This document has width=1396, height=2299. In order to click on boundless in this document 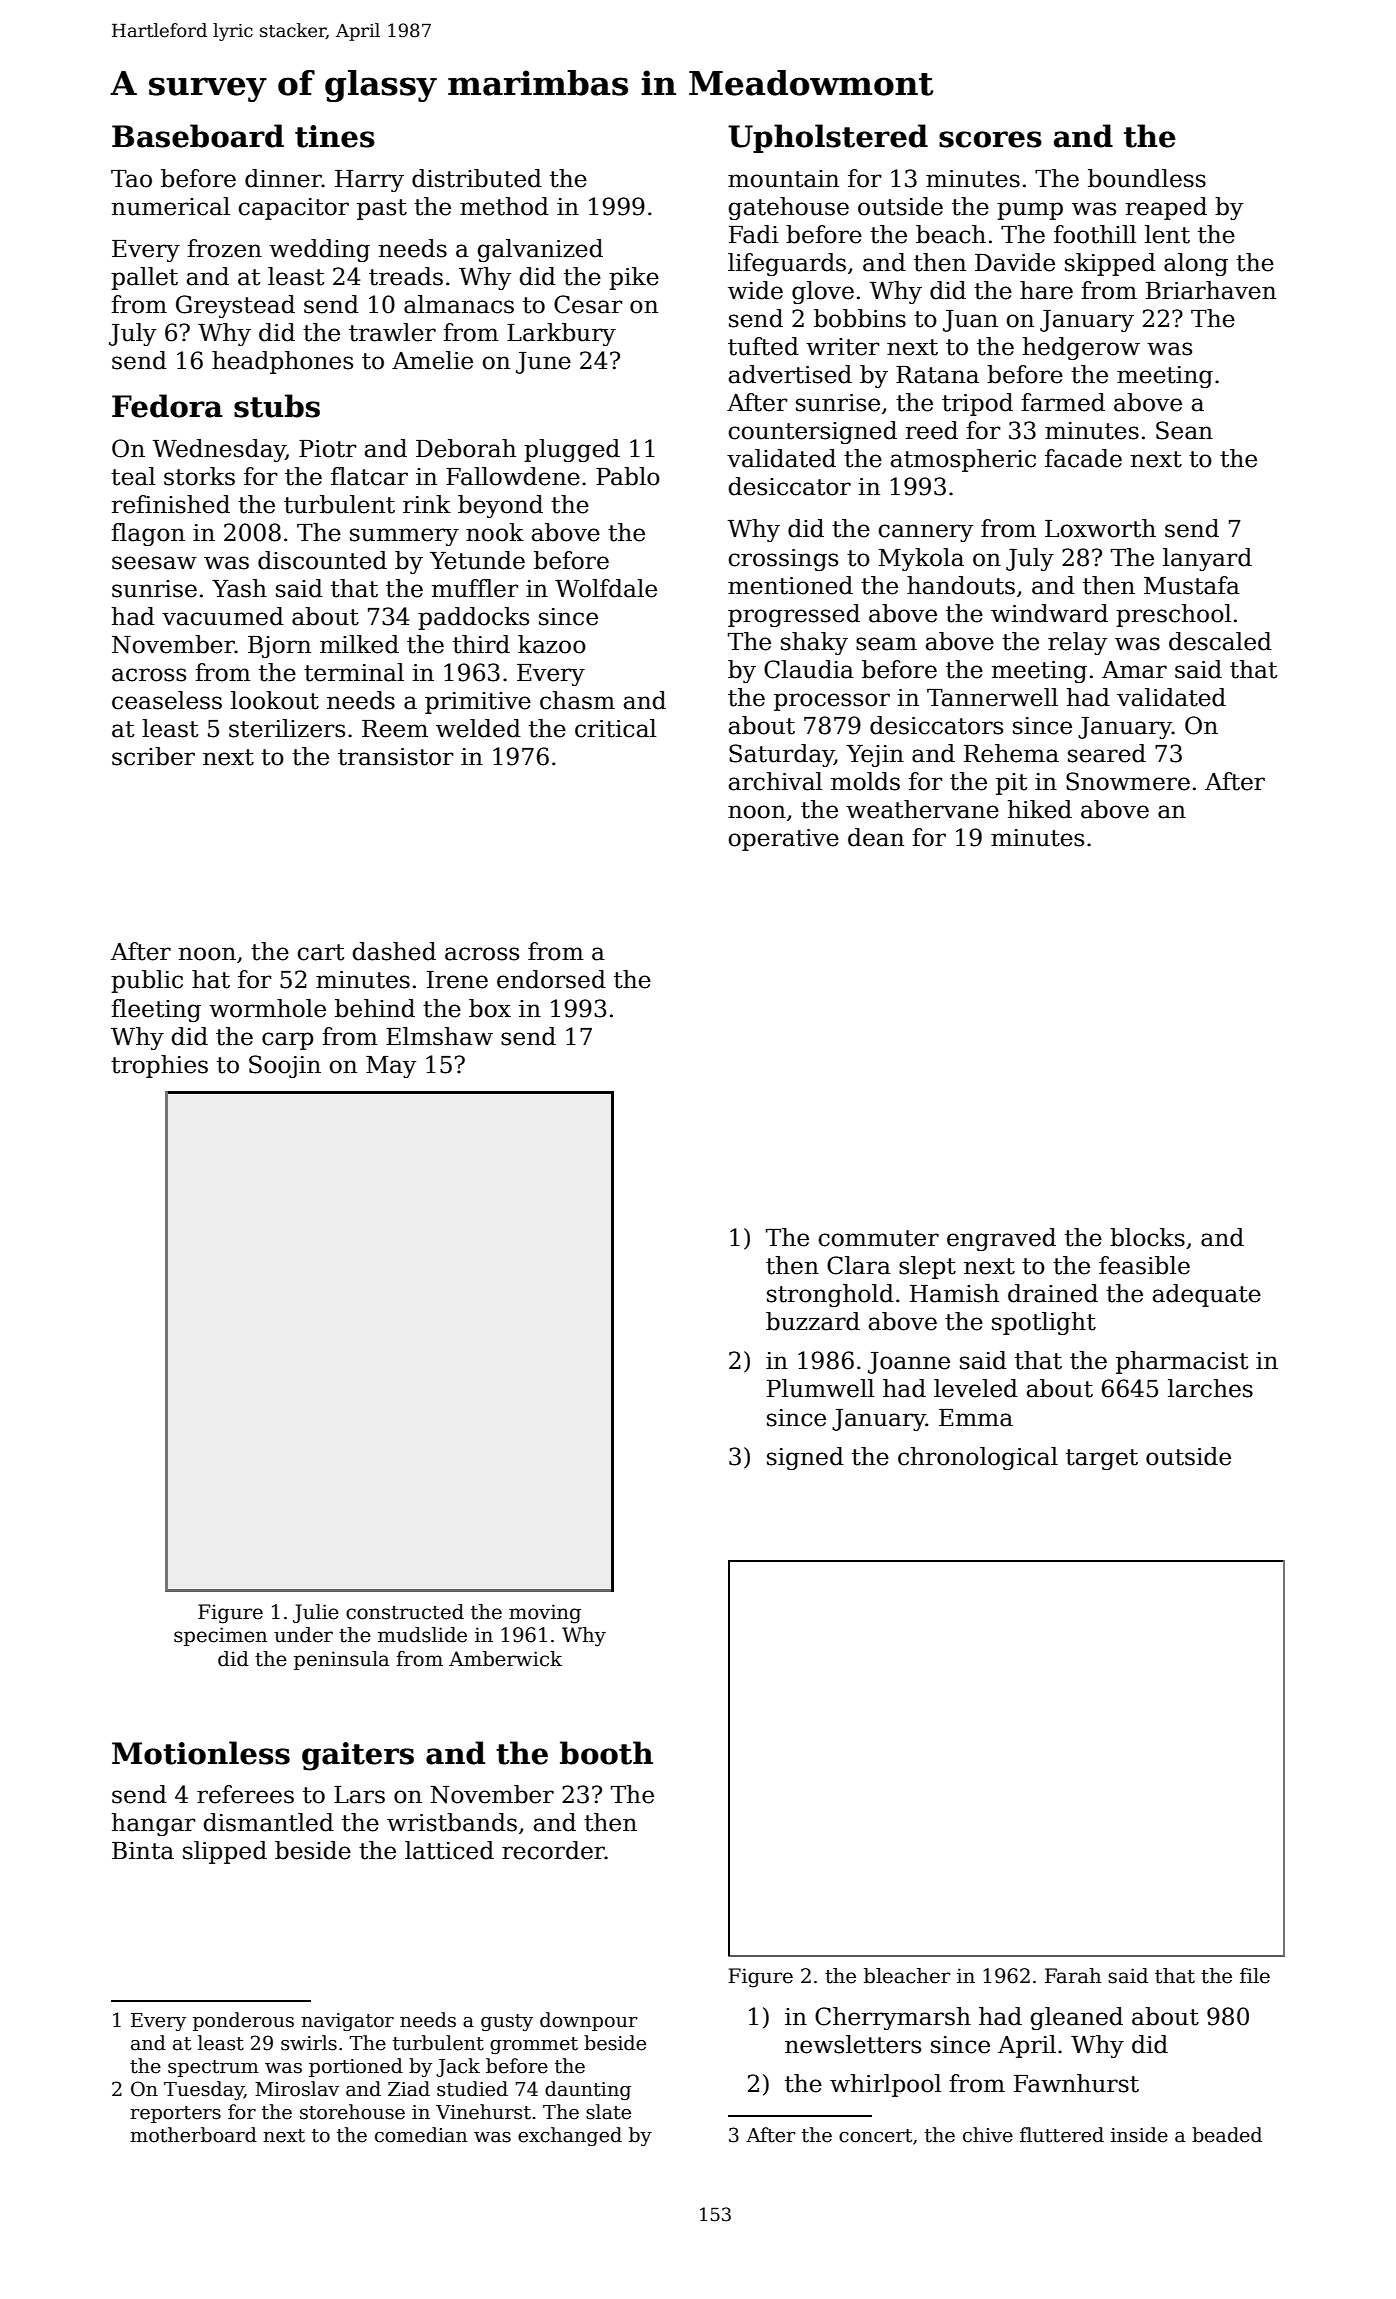, I will do `click(1147, 178)`.
